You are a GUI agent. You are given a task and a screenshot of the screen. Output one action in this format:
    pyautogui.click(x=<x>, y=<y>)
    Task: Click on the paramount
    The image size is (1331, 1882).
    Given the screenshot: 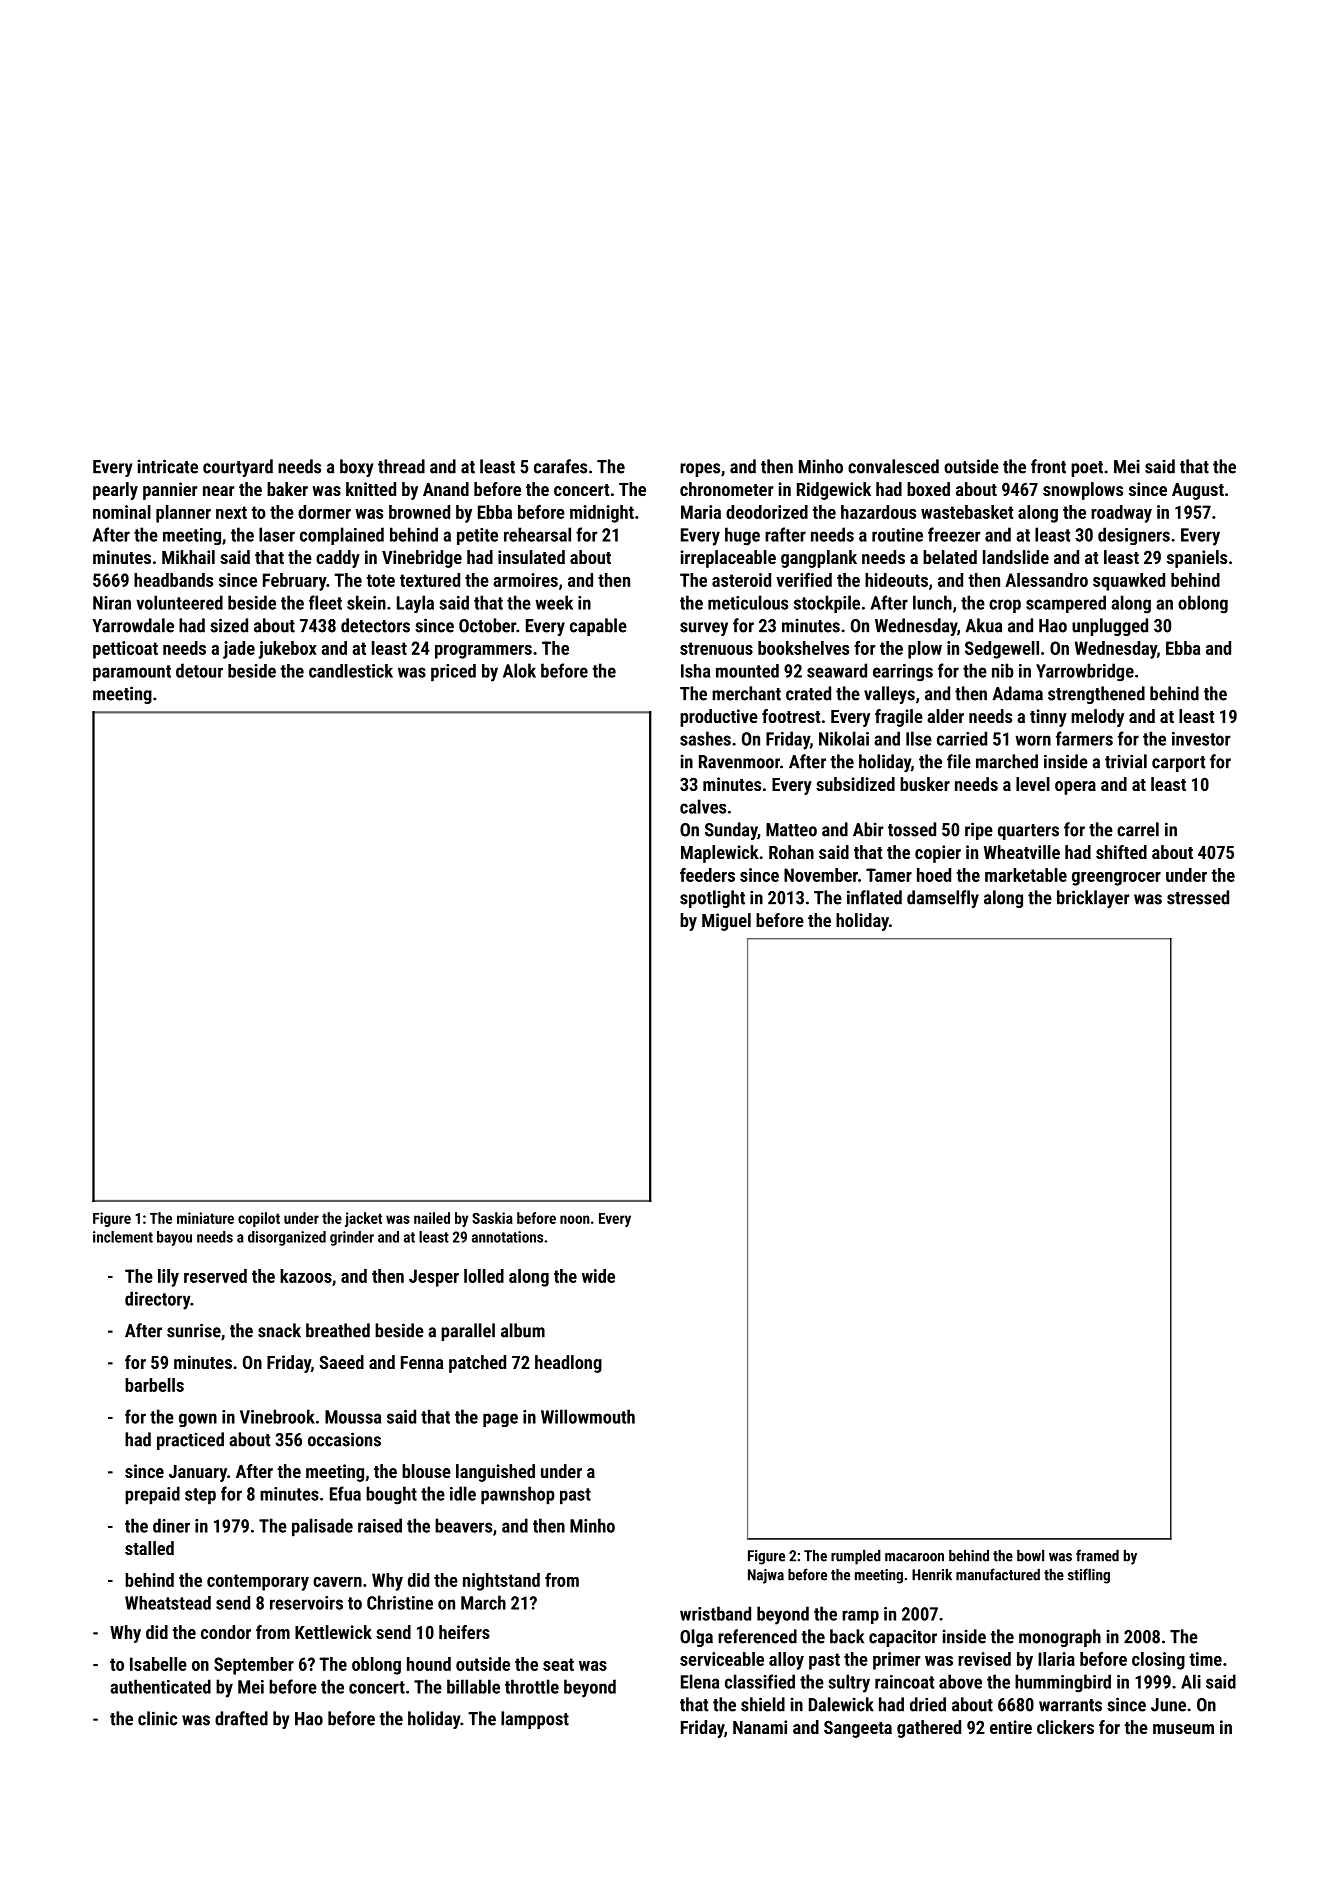 What is the action you would take?
    pyautogui.click(x=132, y=673)
